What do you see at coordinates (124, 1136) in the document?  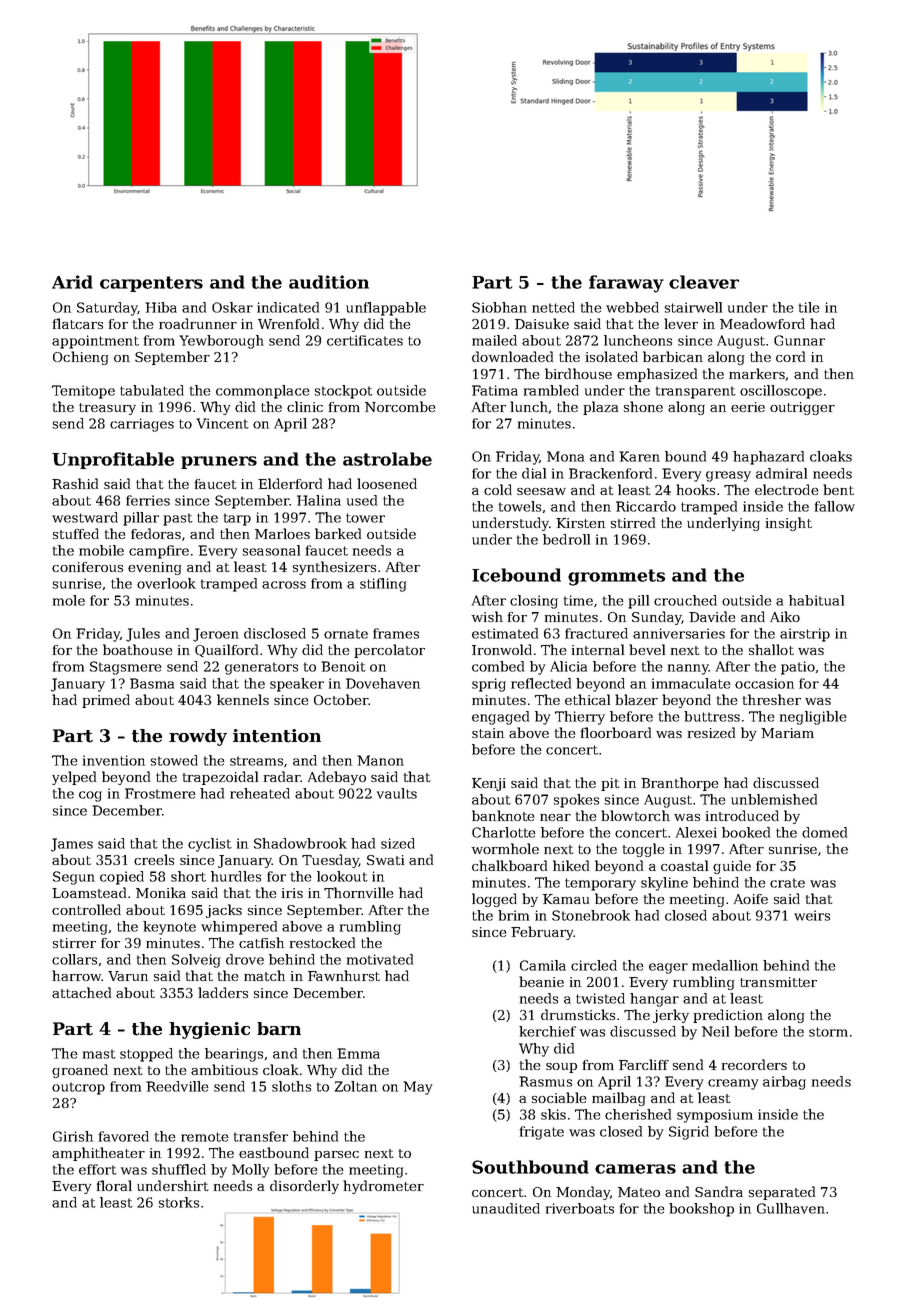 I see `favored` at bounding box center [124, 1136].
